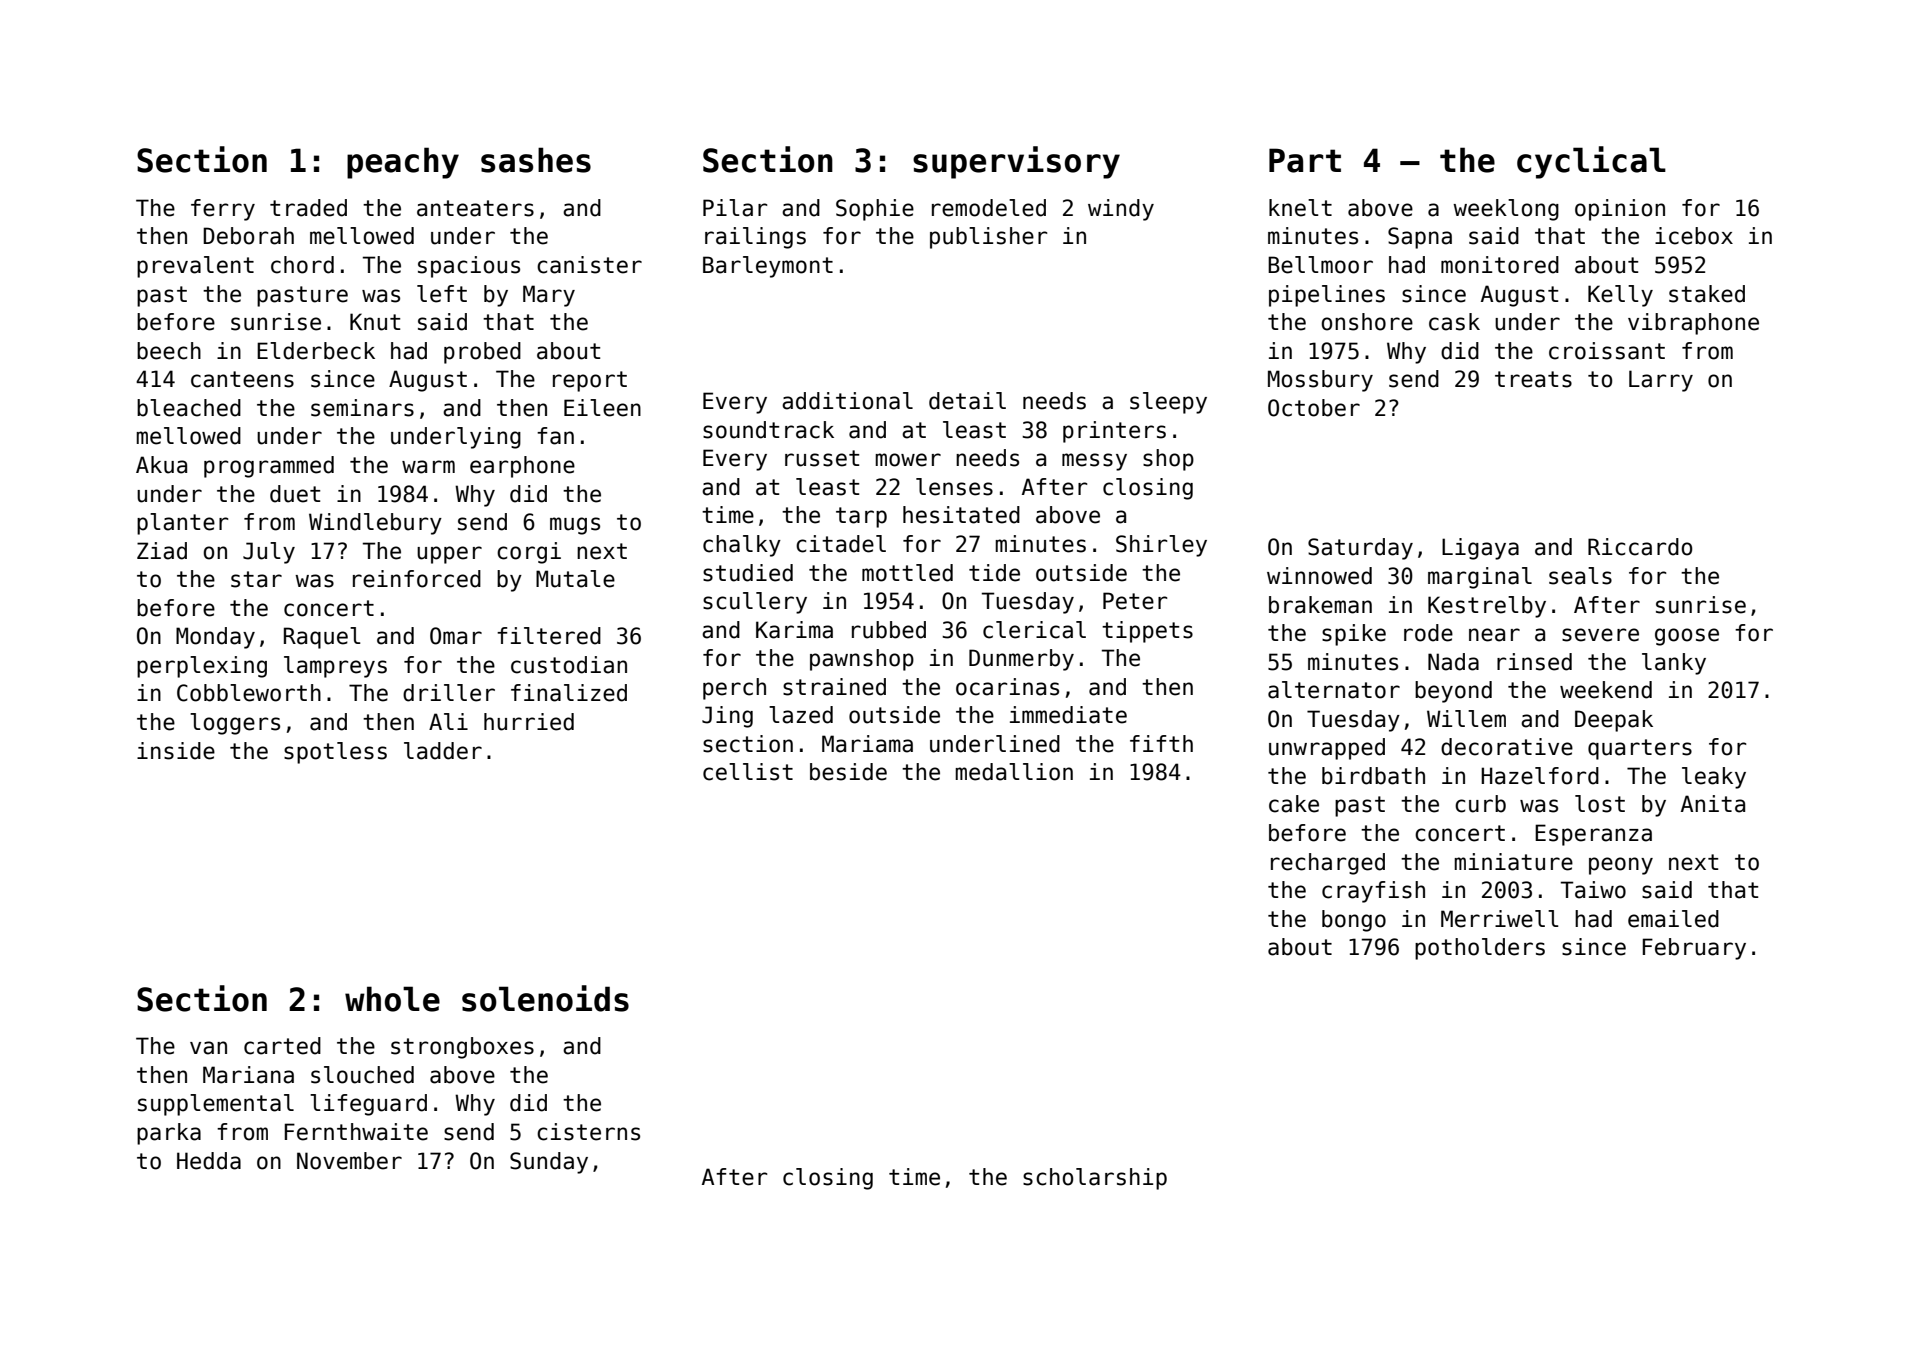 This screenshot has height=1352, width=1912. Describe the element at coordinates (961, 515) in the screenshot. I see `hesitated` at that location.
